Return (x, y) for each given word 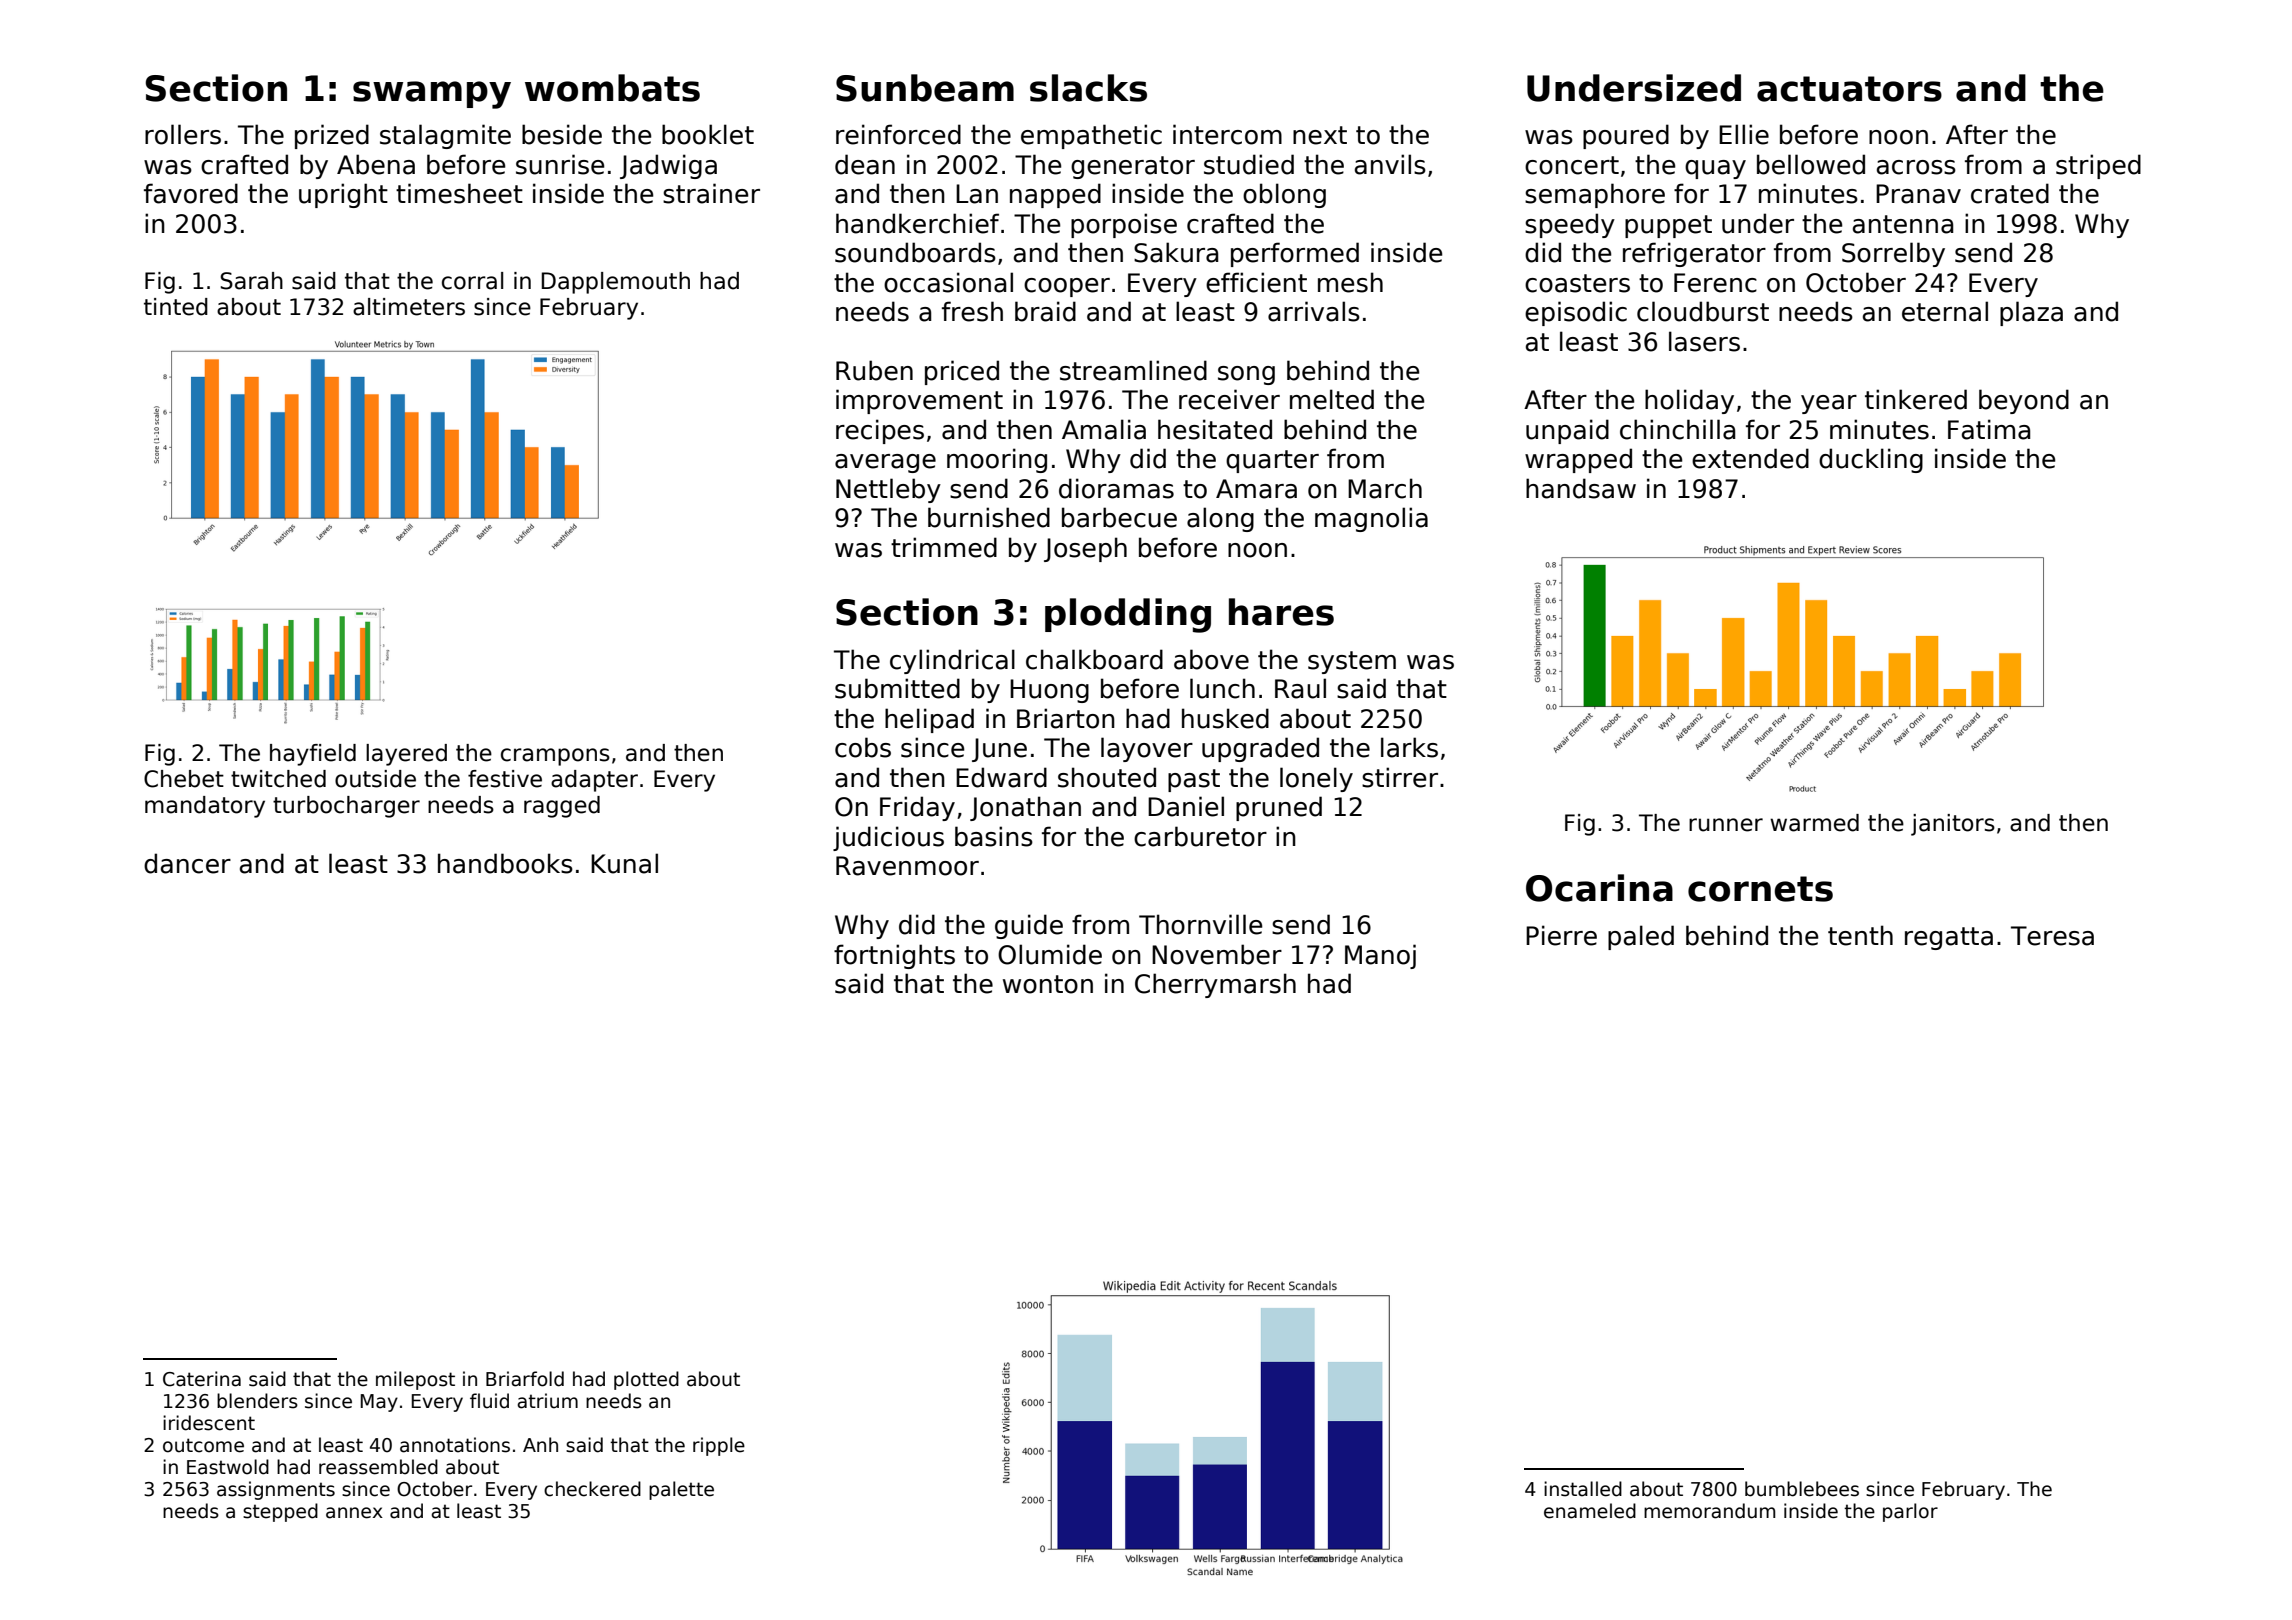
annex (354, 1513)
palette (681, 1490)
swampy (432, 95)
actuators (1849, 89)
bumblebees (1802, 1489)
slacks (1088, 88)
